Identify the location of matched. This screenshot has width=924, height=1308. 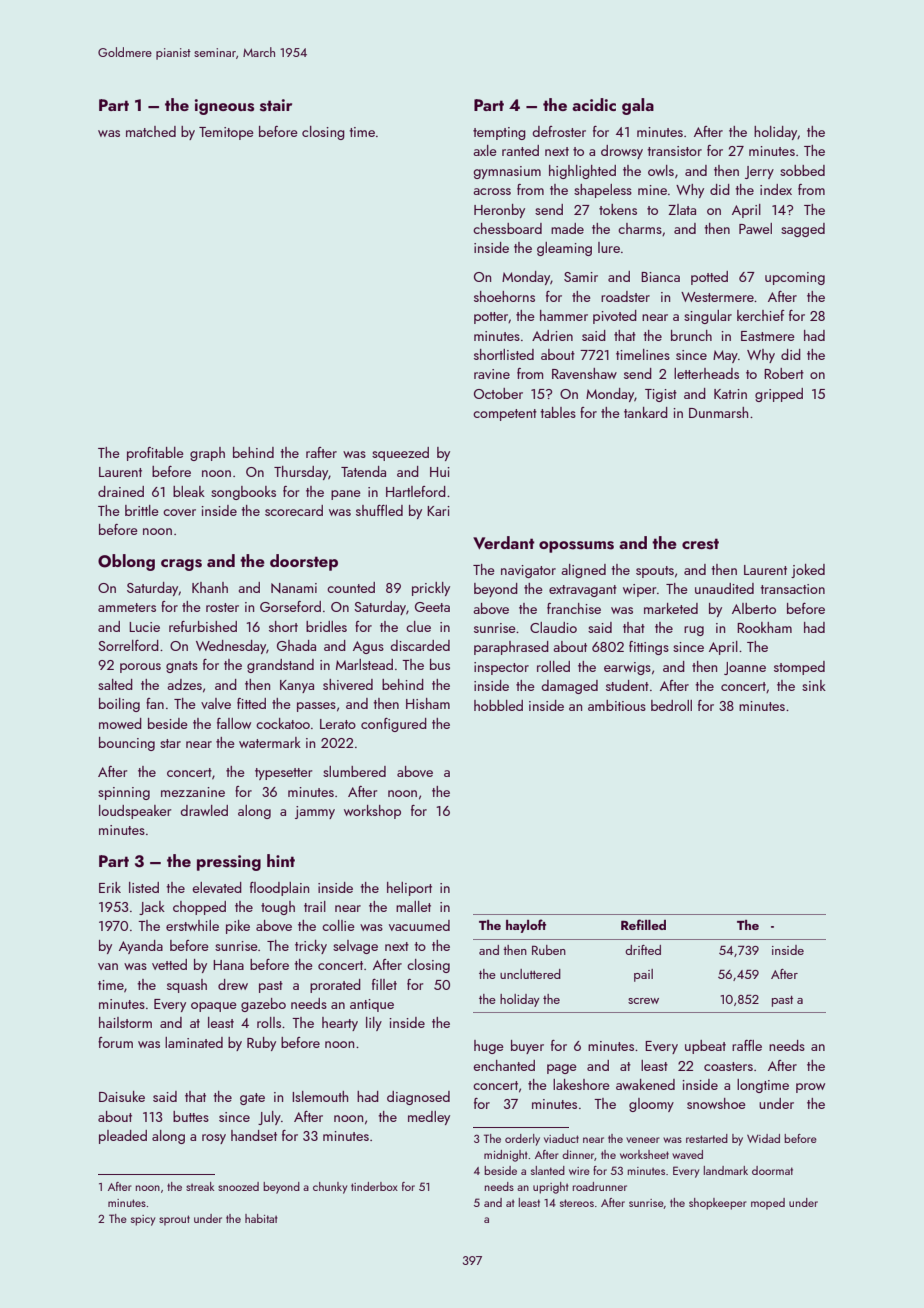
(151, 131).
